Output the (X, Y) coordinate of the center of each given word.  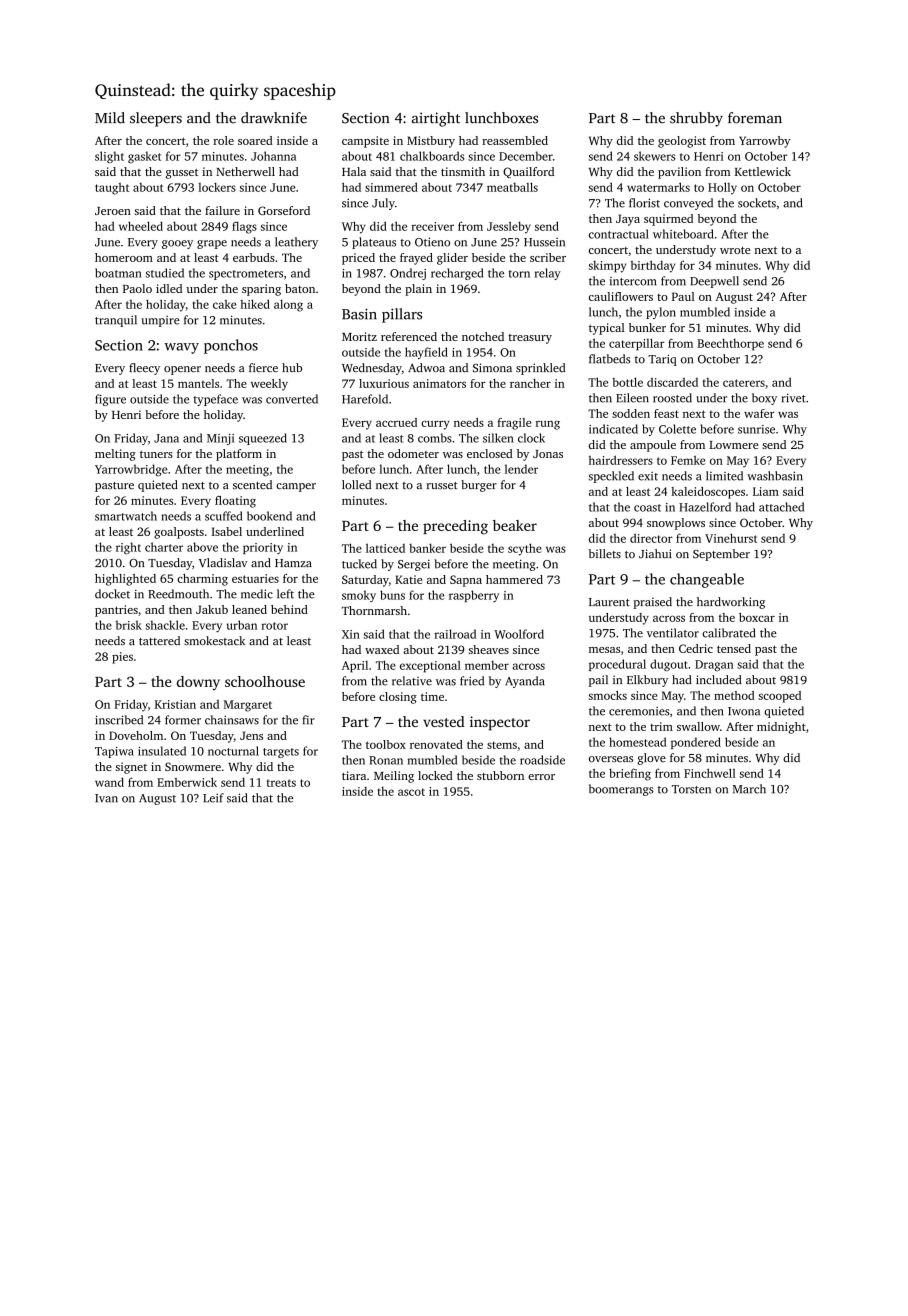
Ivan (106, 798)
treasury (530, 339)
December (526, 156)
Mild (110, 118)
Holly (722, 188)
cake (224, 304)
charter (164, 547)
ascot (411, 792)
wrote (735, 250)
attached (781, 507)
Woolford (519, 634)
